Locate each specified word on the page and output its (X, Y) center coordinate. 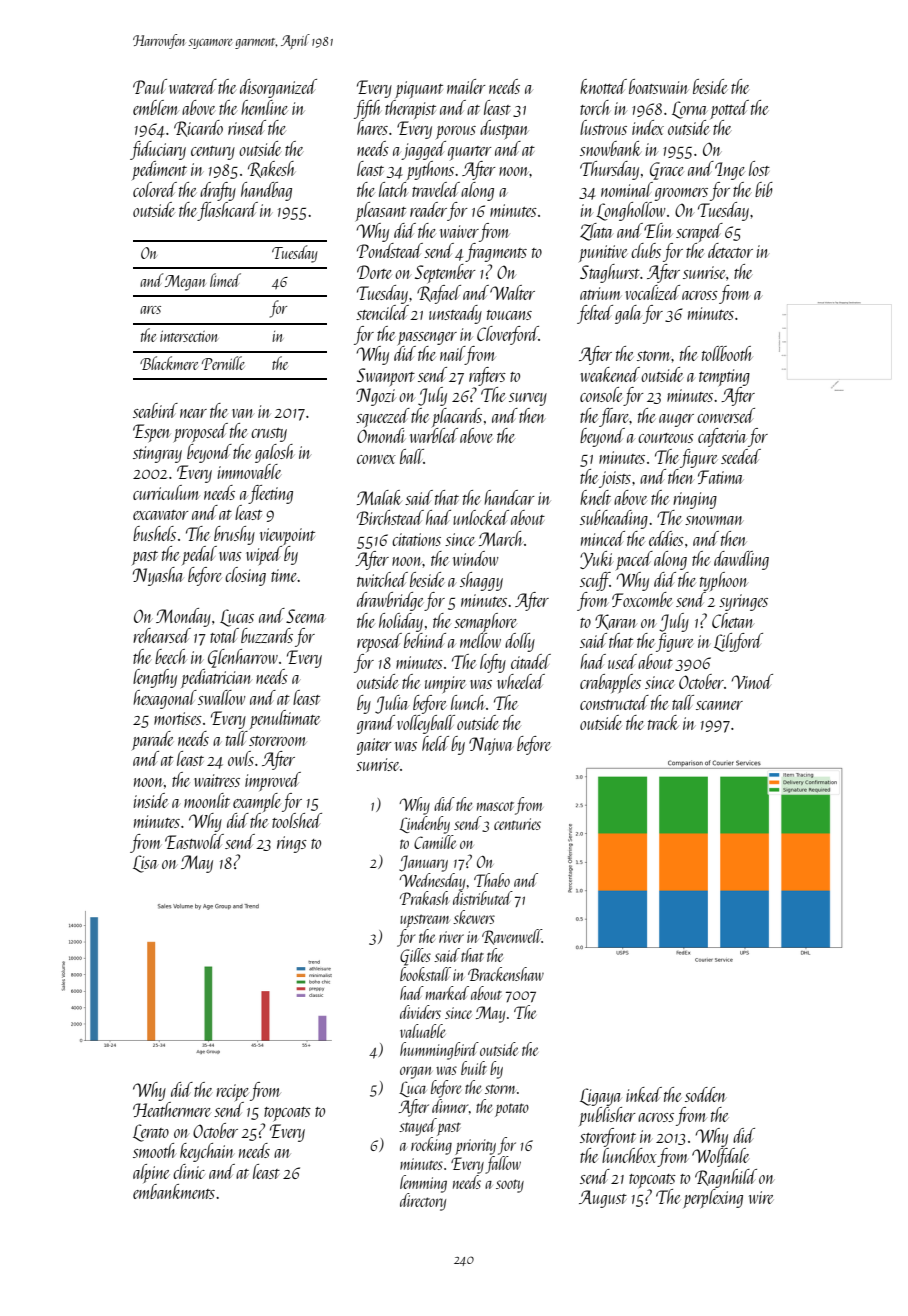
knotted (603, 86)
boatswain (658, 86)
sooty (510, 1186)
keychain (206, 1152)
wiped (264, 555)
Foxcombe (642, 599)
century (213, 153)
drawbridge (390, 601)
